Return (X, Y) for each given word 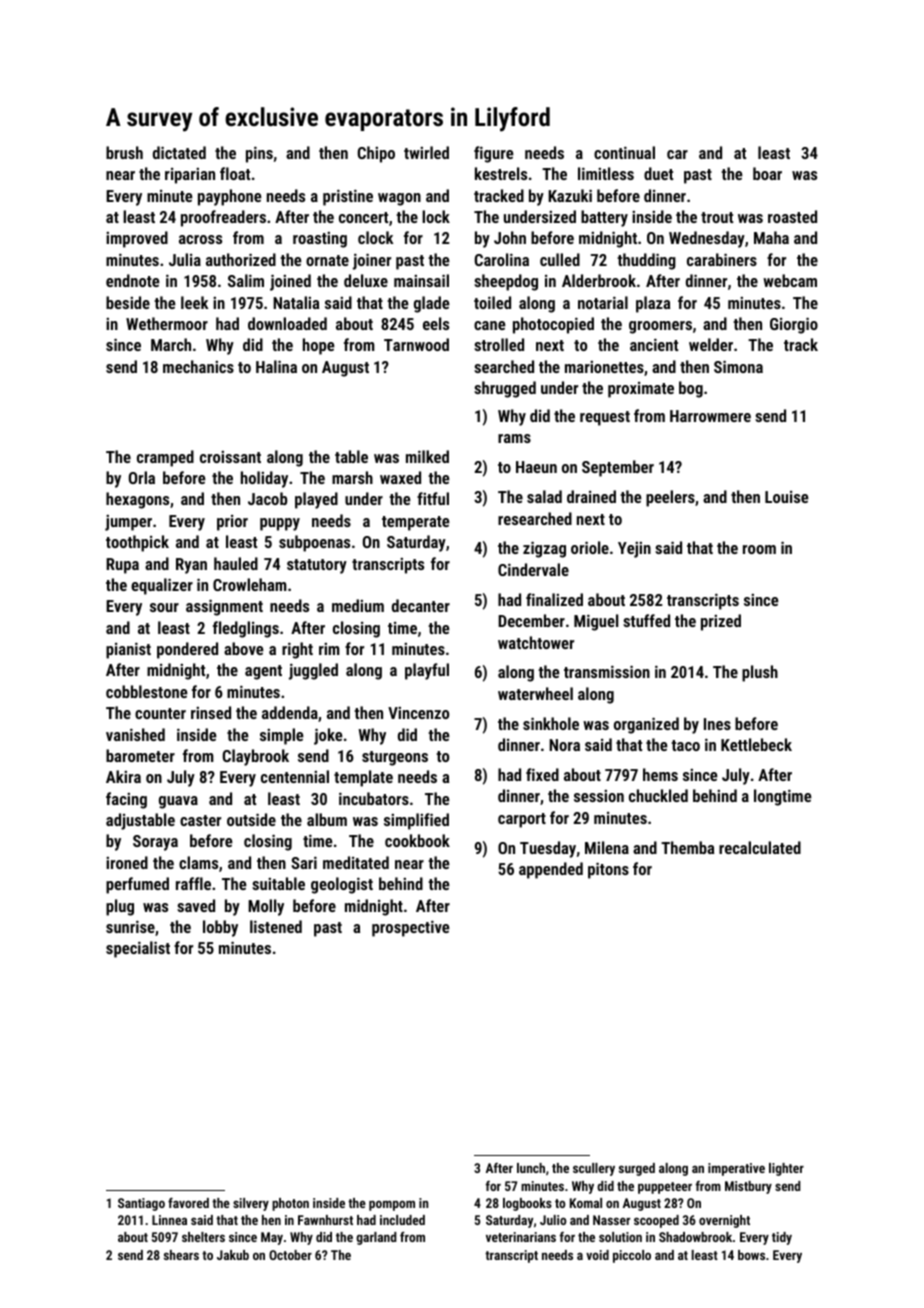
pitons (608, 870)
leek (194, 302)
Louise (787, 497)
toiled (492, 302)
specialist (138, 949)
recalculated (760, 847)
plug (120, 907)
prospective (411, 928)
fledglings (246, 629)
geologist (342, 885)
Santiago (141, 1204)
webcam (790, 280)
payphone (230, 197)
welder (711, 344)
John (510, 237)
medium (358, 605)
